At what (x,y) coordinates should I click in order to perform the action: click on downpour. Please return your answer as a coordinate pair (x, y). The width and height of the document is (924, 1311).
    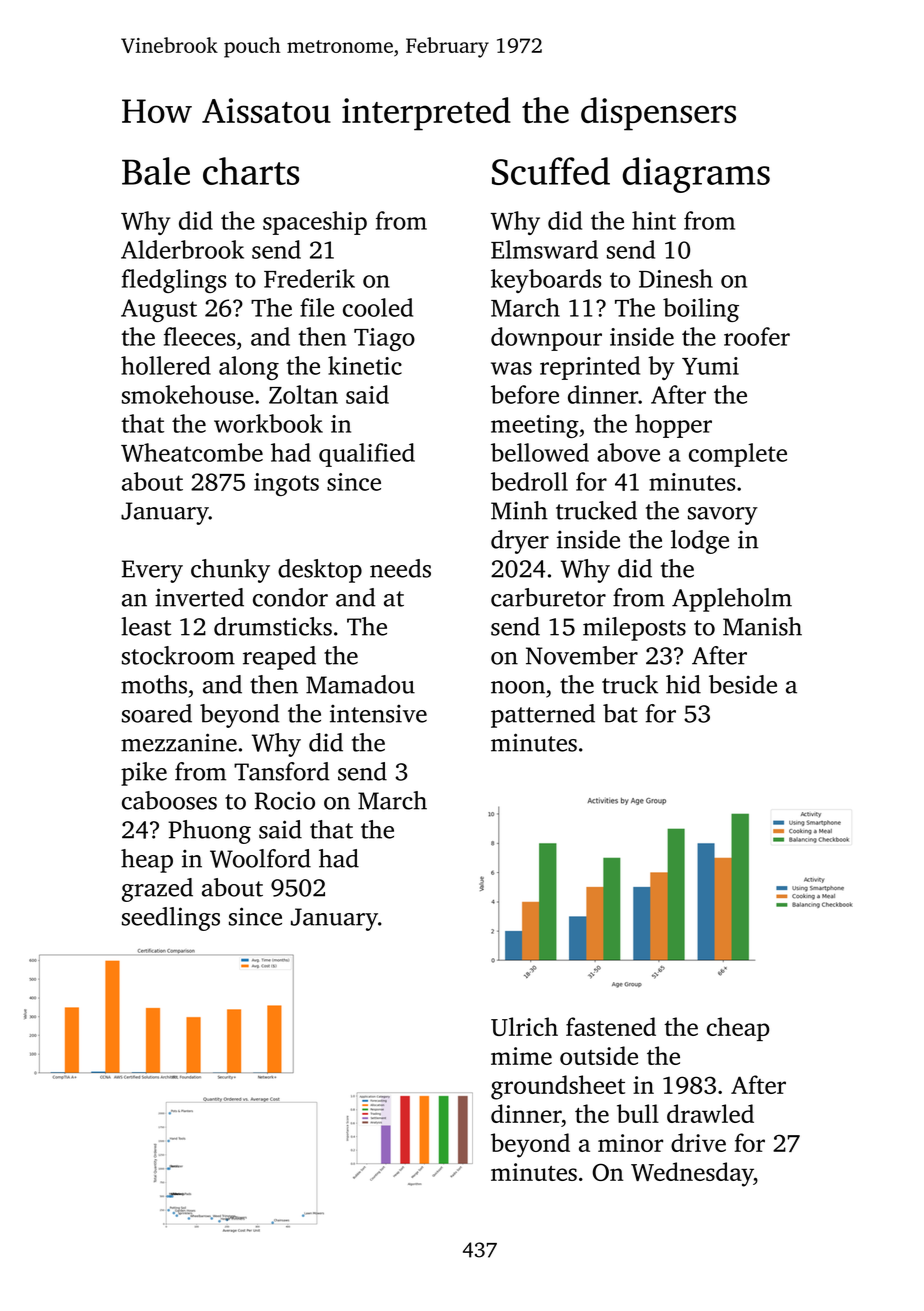
    Looking at the image, I should click on (546, 339).
